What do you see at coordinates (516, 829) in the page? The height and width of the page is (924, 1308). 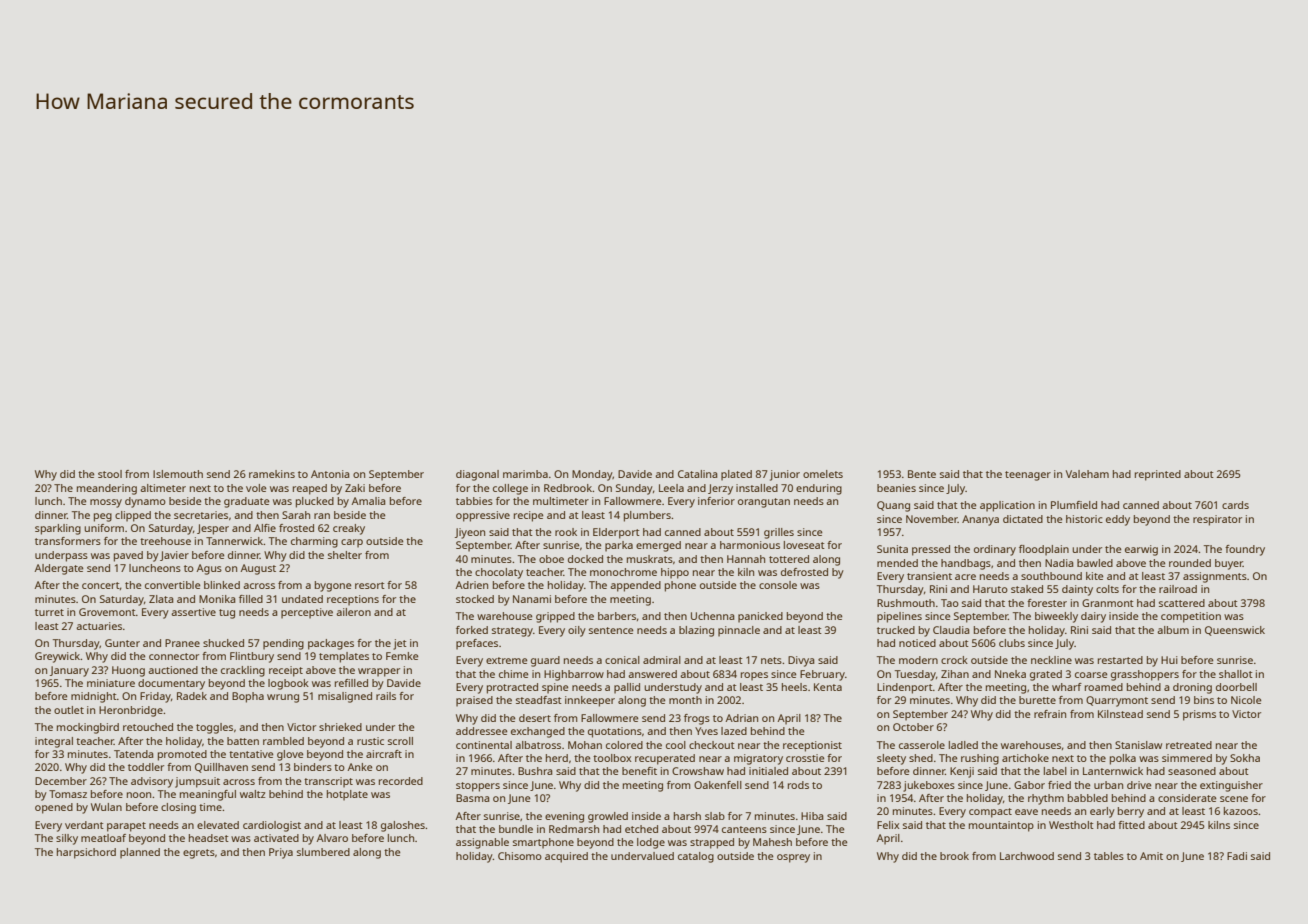 I see `bundle` at bounding box center [516, 829].
